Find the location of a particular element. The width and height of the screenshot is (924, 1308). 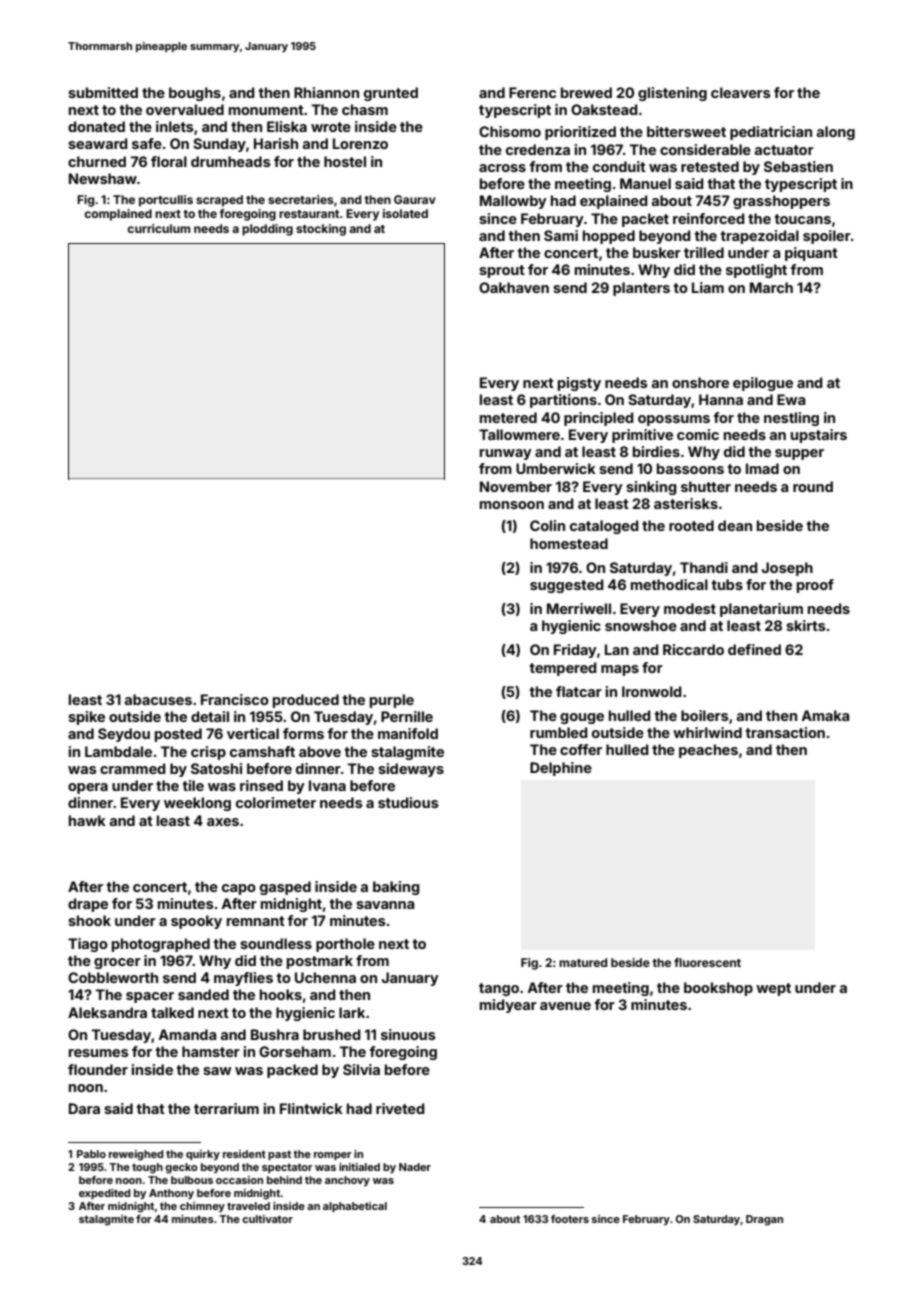

transaction is located at coordinates (785, 732).
